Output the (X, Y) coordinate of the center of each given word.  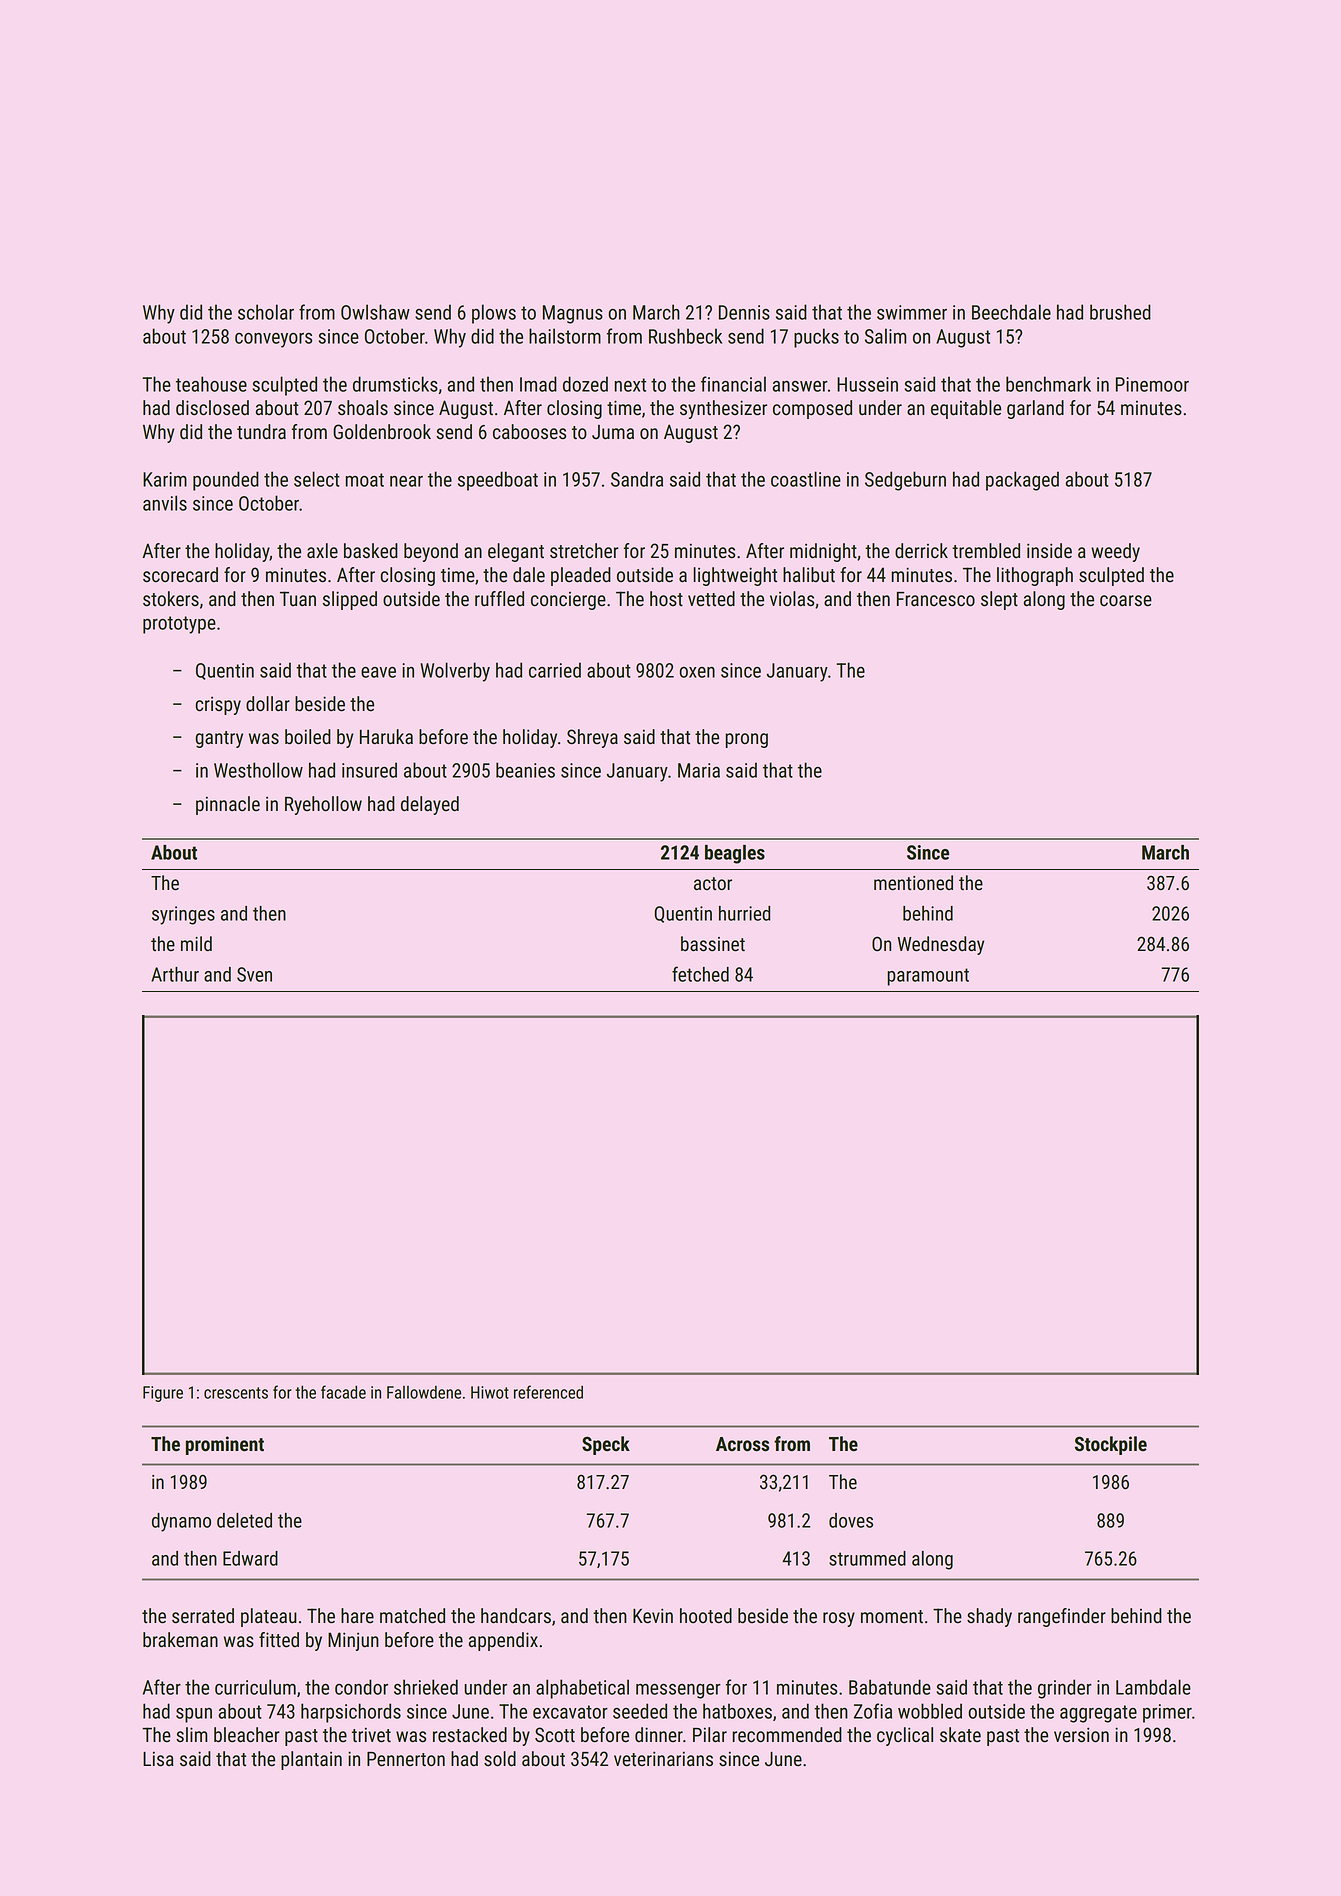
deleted (244, 1520)
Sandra (637, 479)
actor (713, 884)
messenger (678, 1691)
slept (999, 600)
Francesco (936, 599)
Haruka (386, 737)
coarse (1126, 601)
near (406, 481)
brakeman (180, 1640)
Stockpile (1111, 1445)
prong (746, 740)
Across (742, 1444)
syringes (183, 915)
